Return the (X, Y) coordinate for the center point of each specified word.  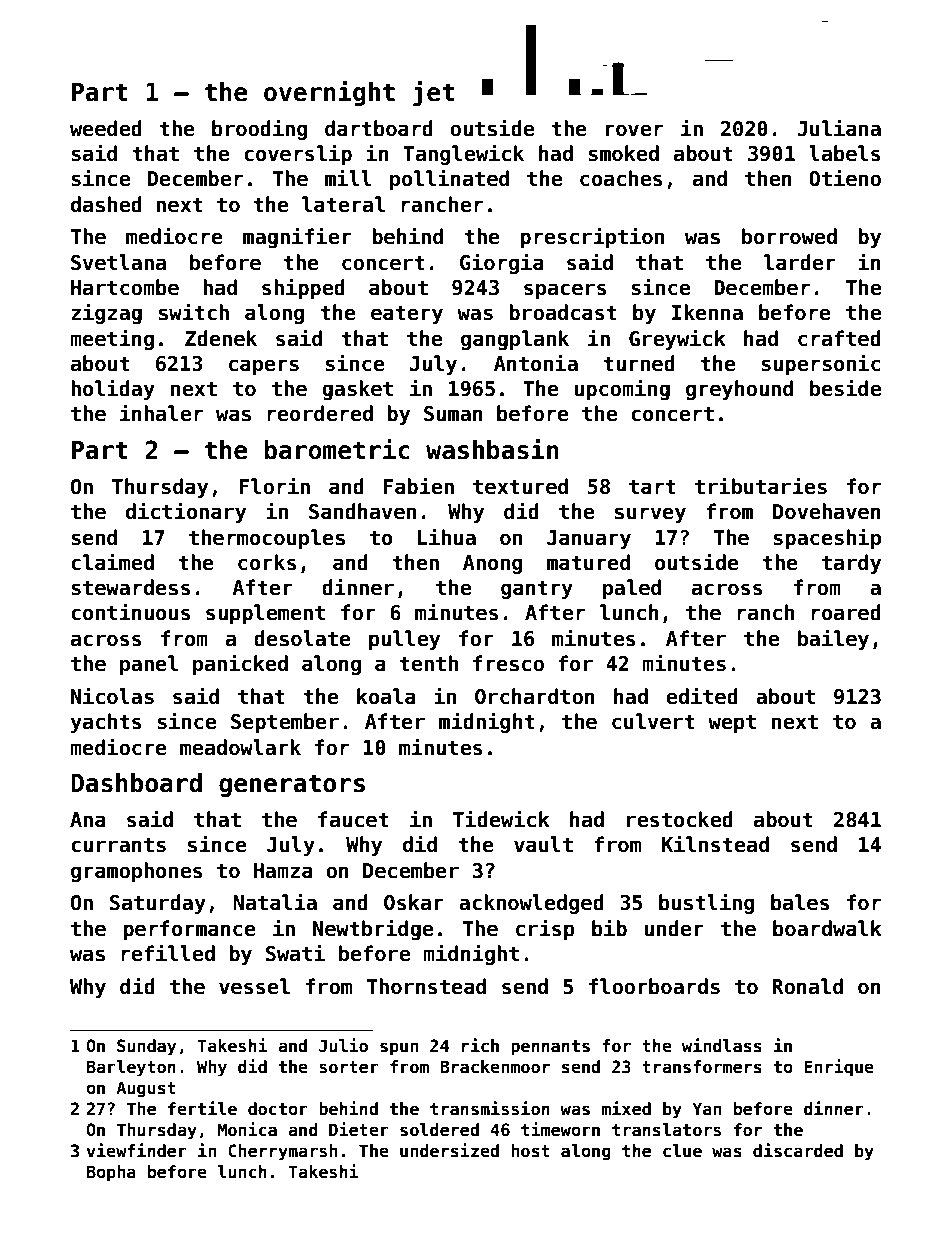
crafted (839, 338)
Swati (295, 953)
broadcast (563, 312)
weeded (106, 128)
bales (800, 902)
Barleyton (131, 1068)
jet (434, 93)
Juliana (839, 128)
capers (264, 367)
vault (543, 844)
